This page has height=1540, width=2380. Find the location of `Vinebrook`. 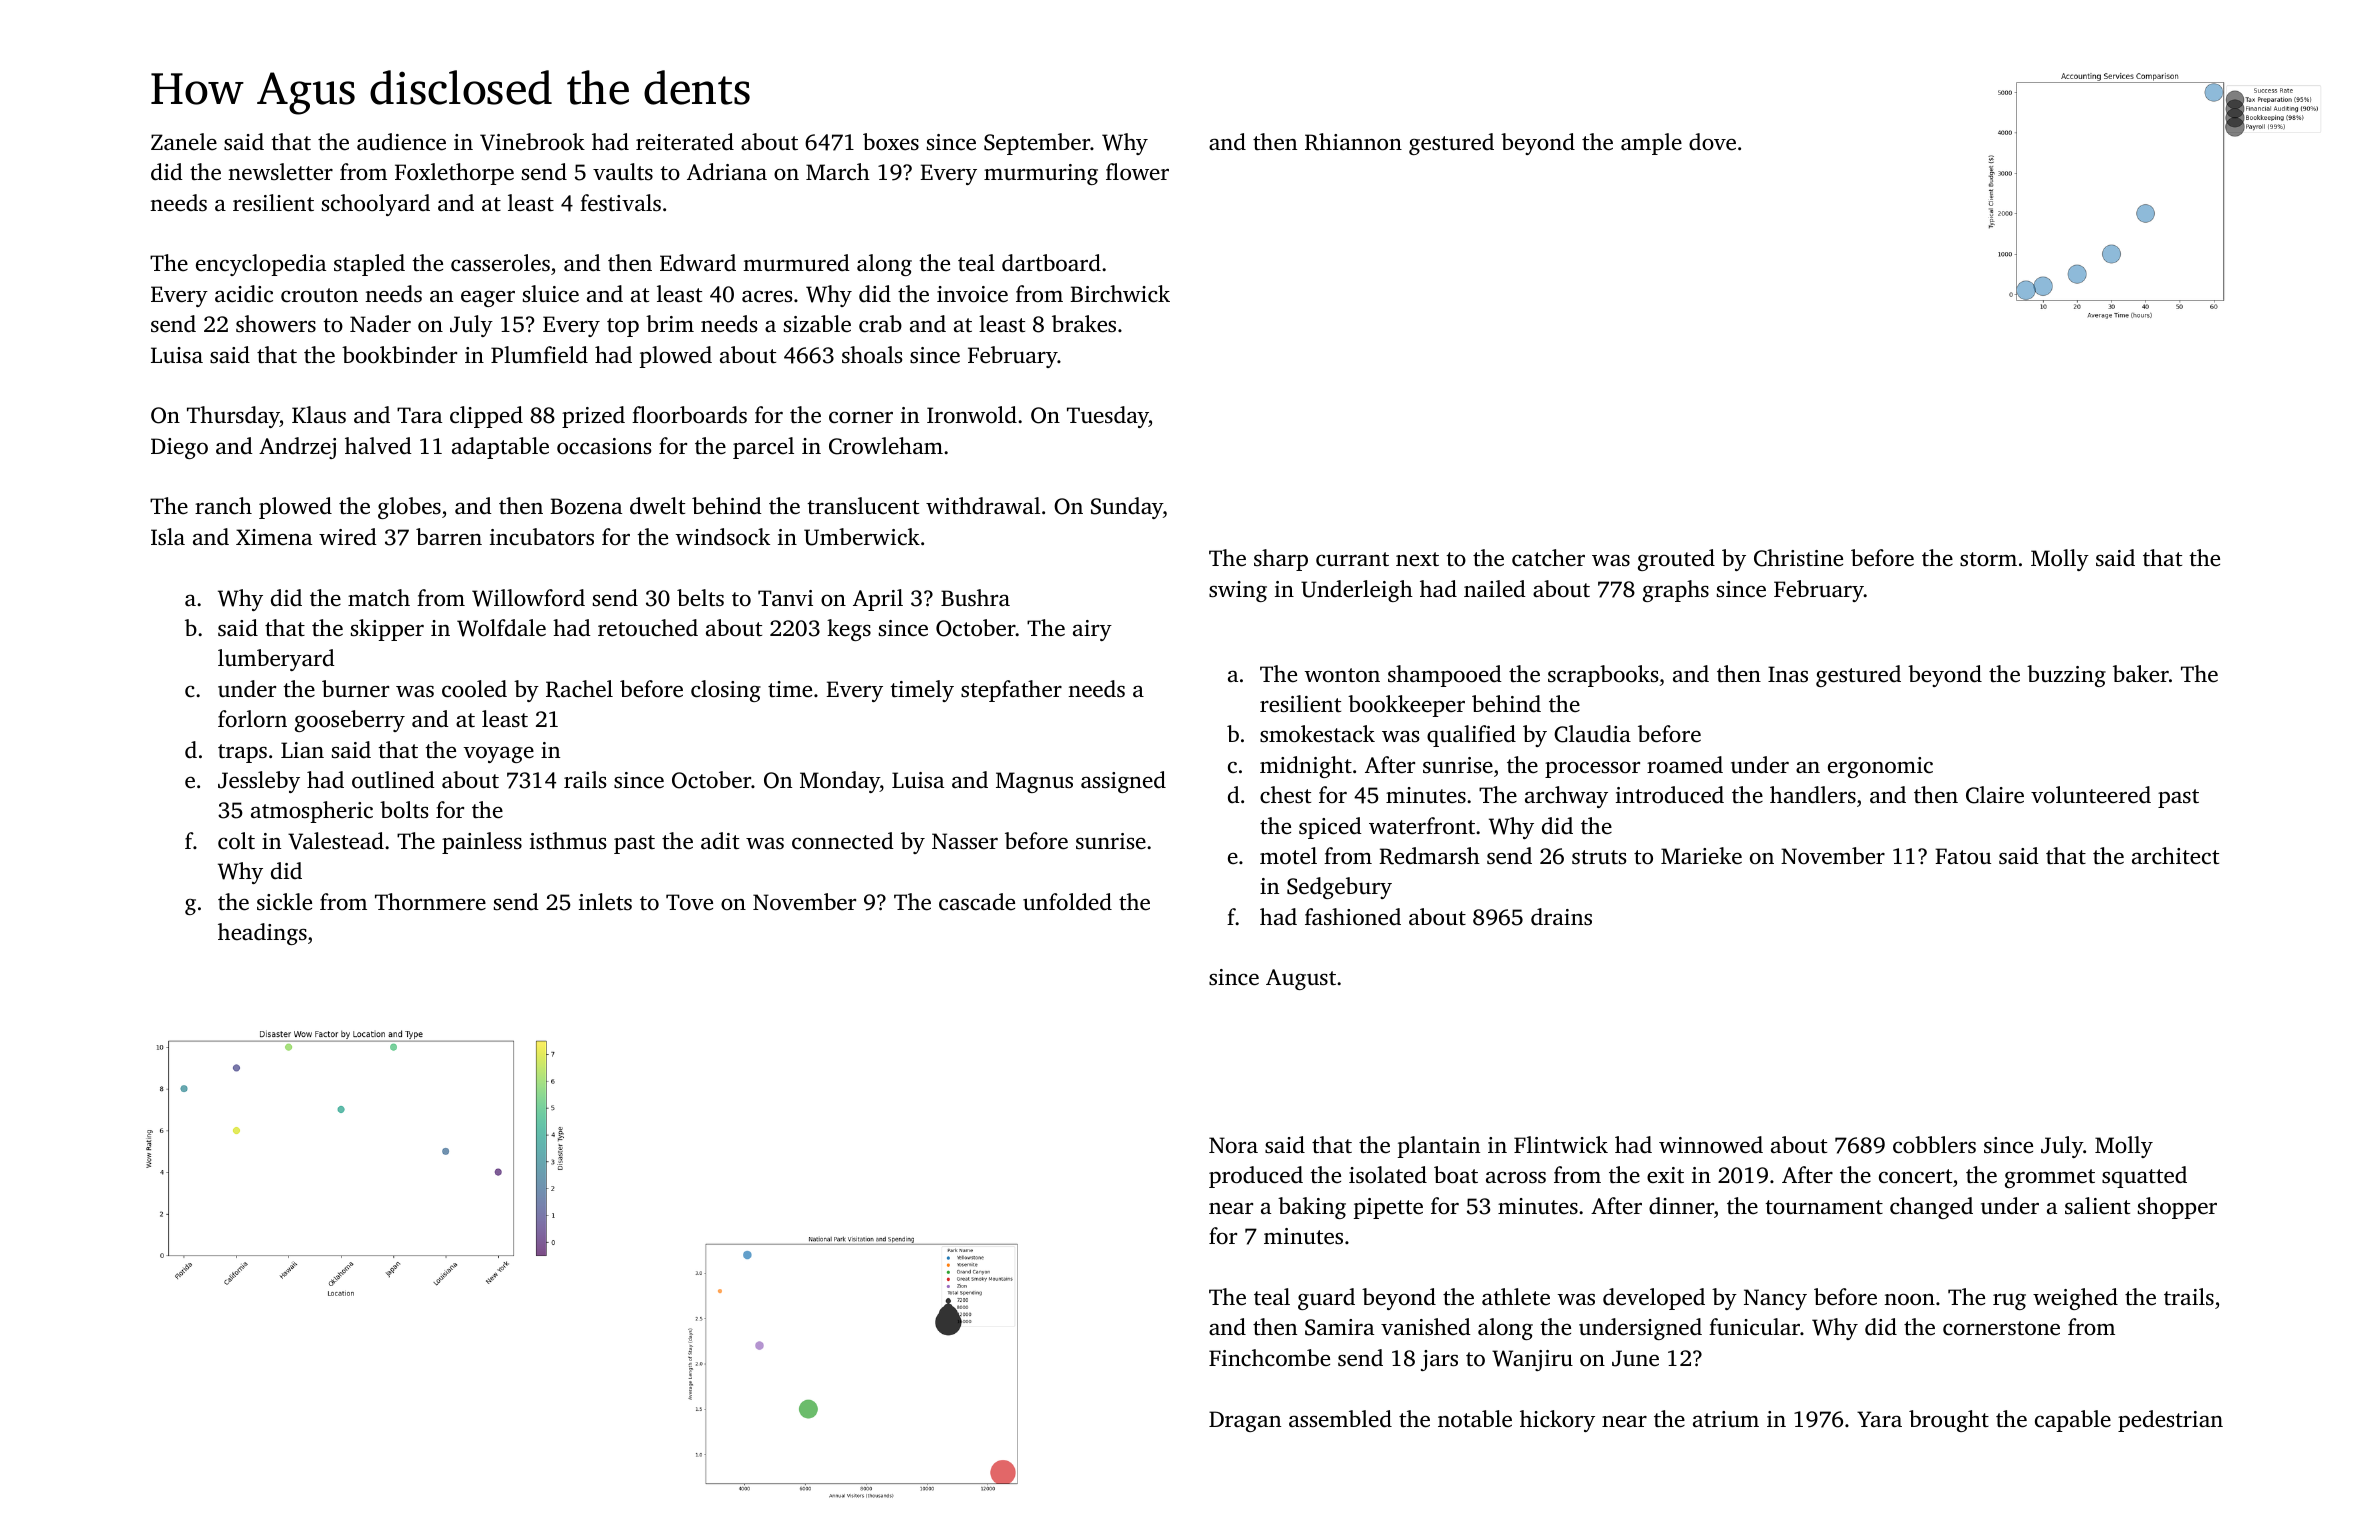

Vinebrook is located at coordinates (532, 142).
